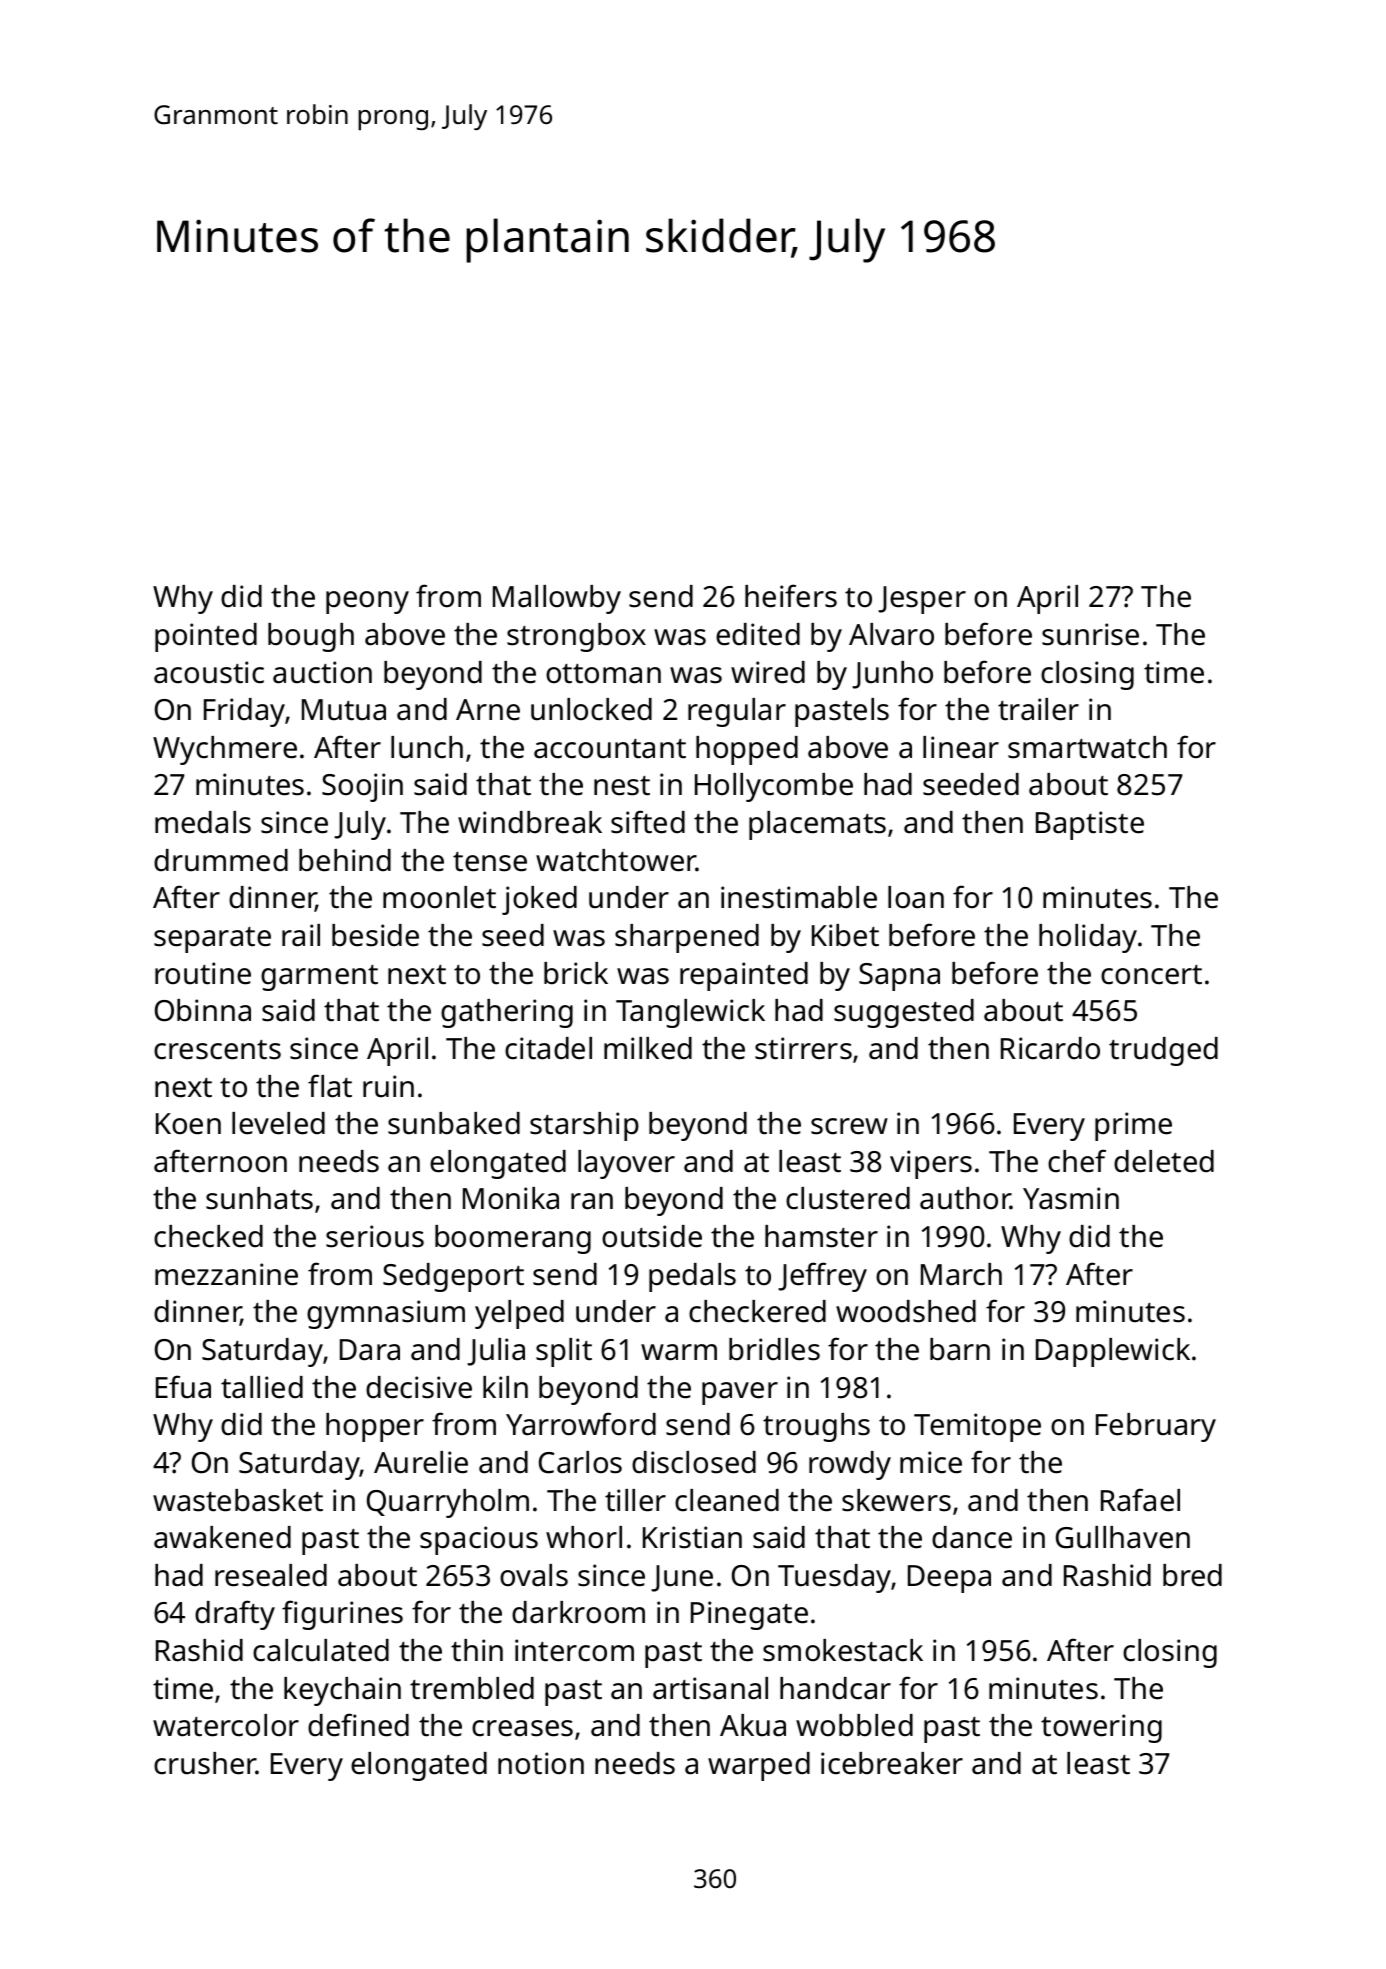 The width and height of the document is (1386, 1969). What do you see at coordinates (221, 860) in the document?
I see `drummed` at bounding box center [221, 860].
